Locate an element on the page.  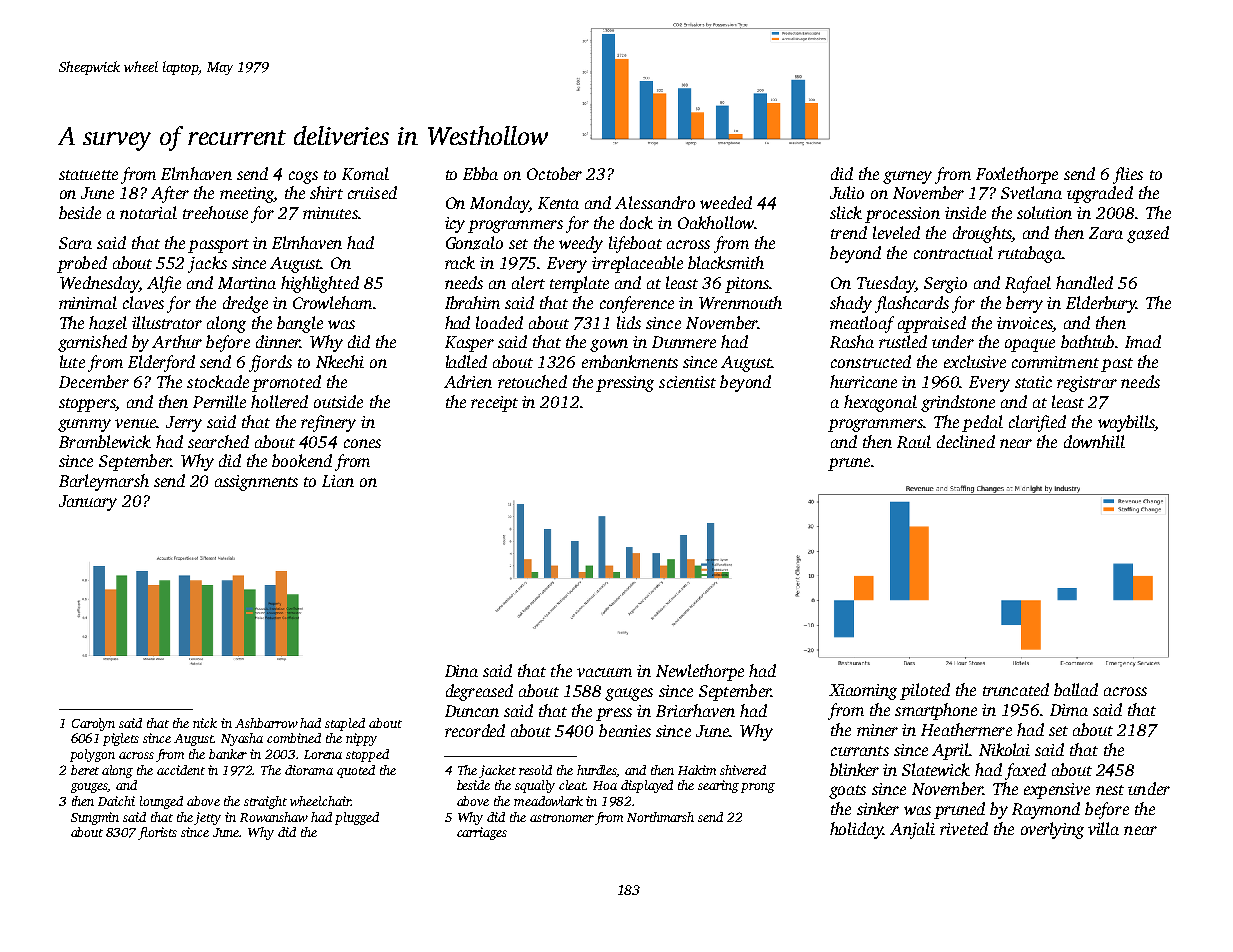
piglets is located at coordinates (121, 739).
